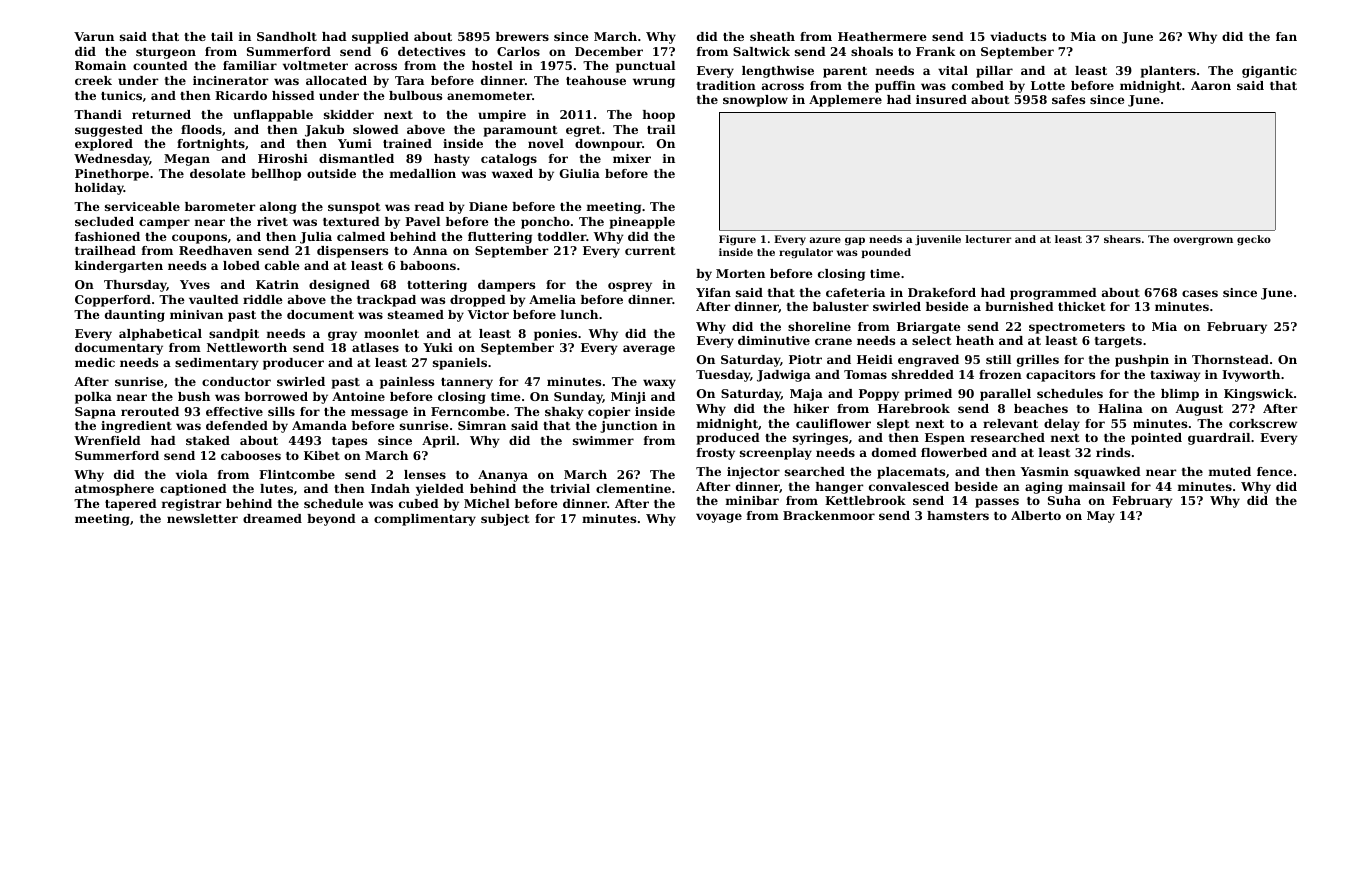  Describe the element at coordinates (579, 314) in the document. I see `lunch` at that location.
